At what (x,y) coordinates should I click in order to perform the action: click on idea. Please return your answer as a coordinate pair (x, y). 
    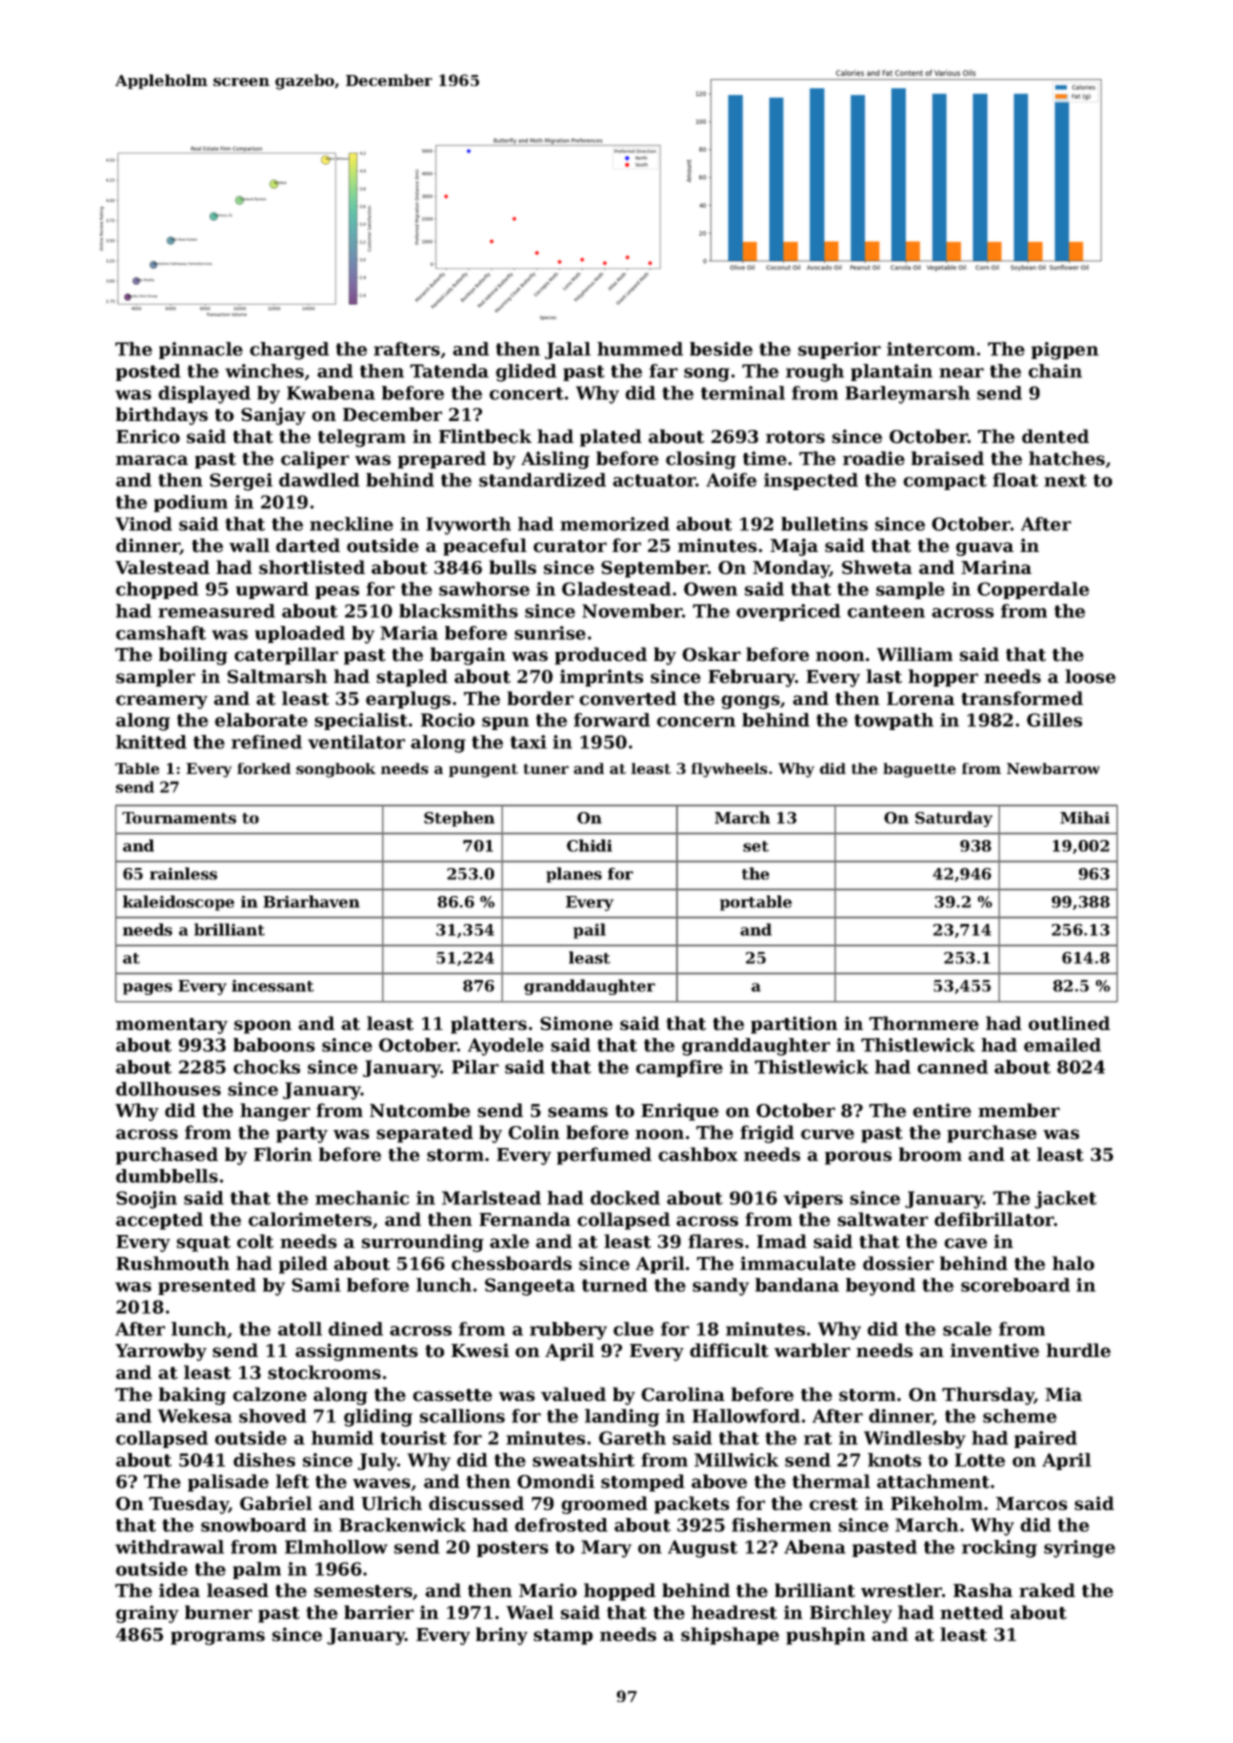
    Looking at the image, I should click on (179, 1590).
